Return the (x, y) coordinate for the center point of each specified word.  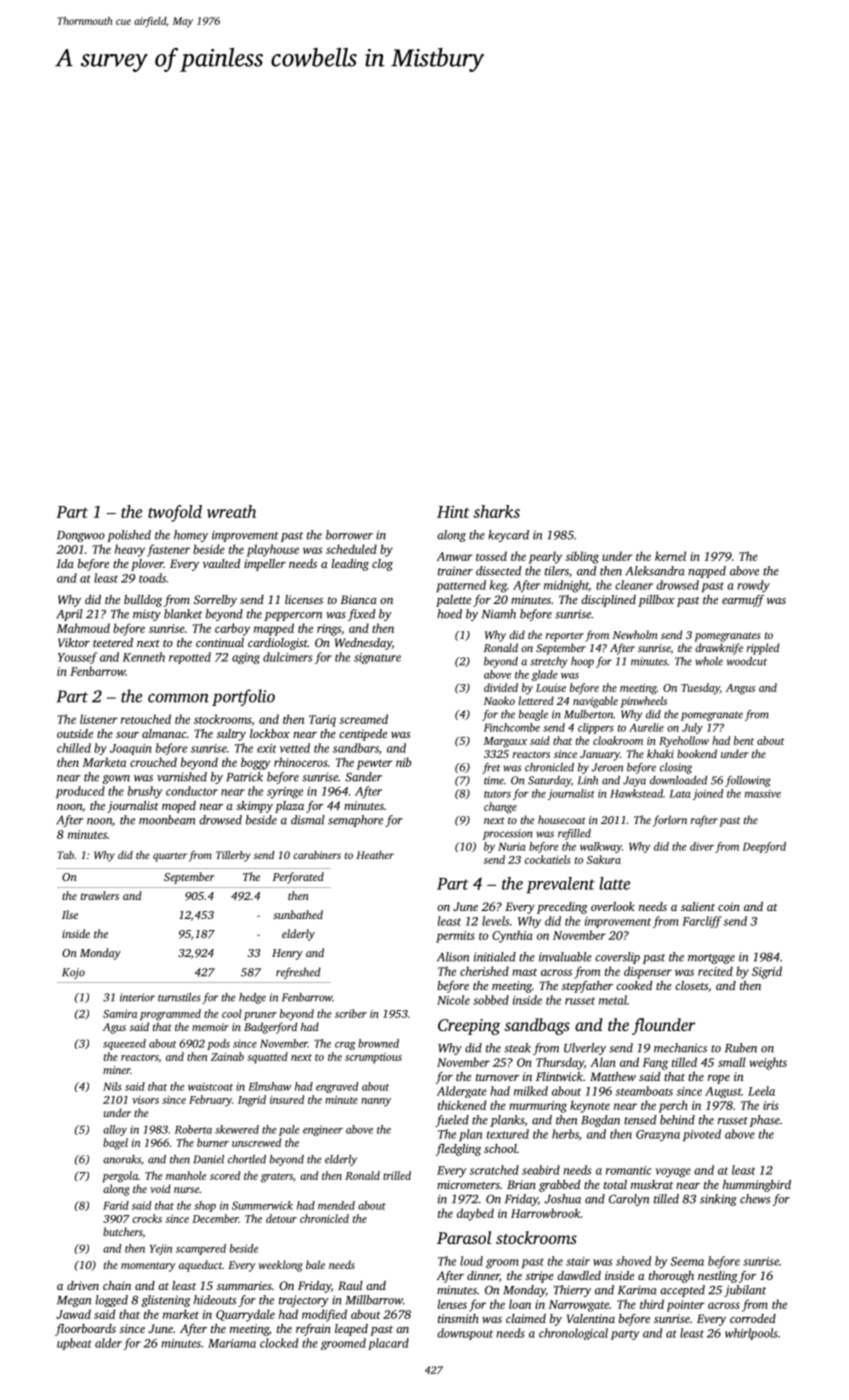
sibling (582, 557)
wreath (231, 511)
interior (137, 997)
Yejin (161, 1249)
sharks (496, 511)
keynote (590, 1106)
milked (531, 1091)
